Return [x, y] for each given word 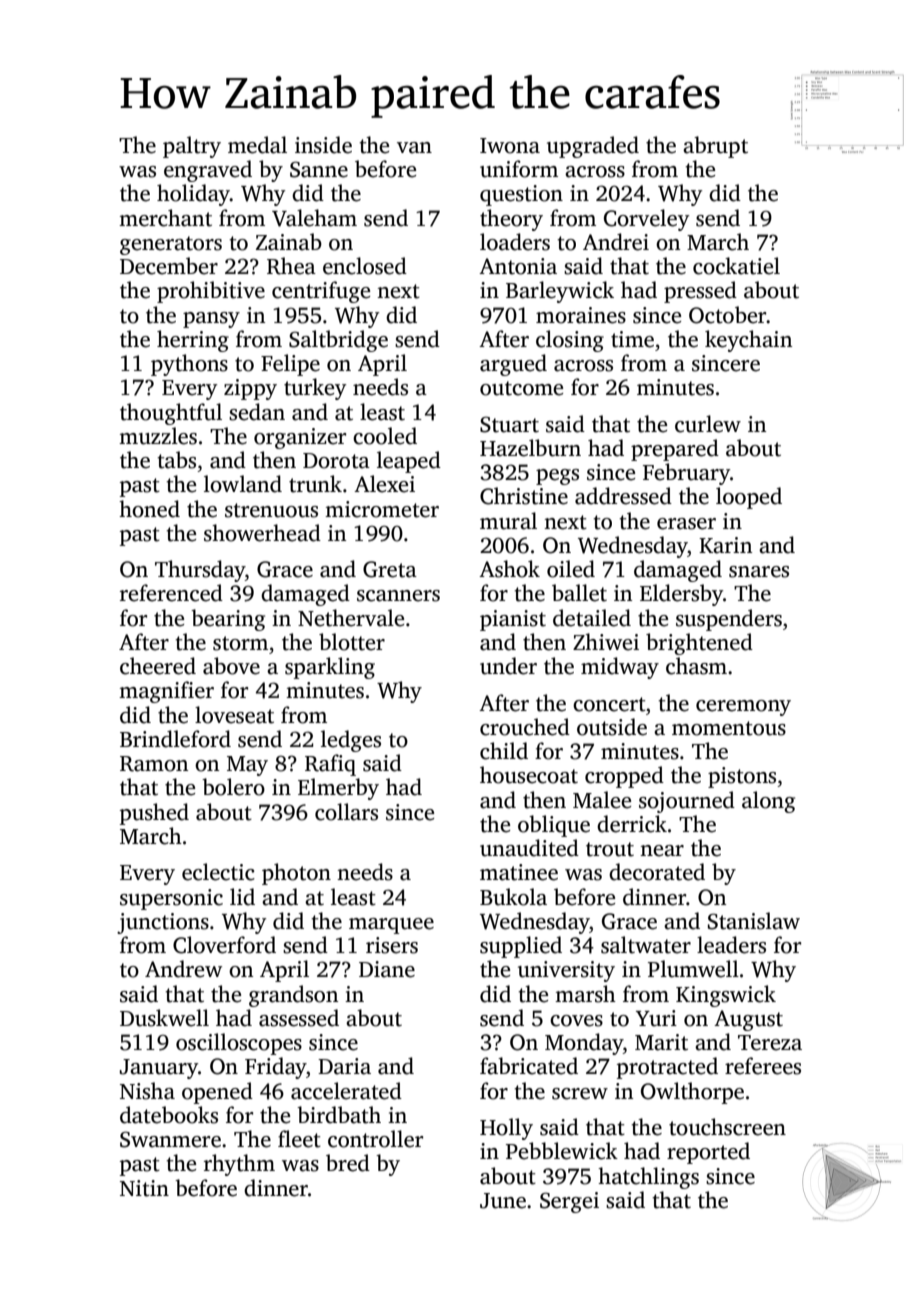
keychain [748, 341]
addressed [623, 496]
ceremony [743, 708]
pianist [513, 620]
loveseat [234, 715]
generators [171, 245]
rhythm [239, 1165]
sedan [257, 412]
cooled [385, 436]
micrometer [382, 509]
